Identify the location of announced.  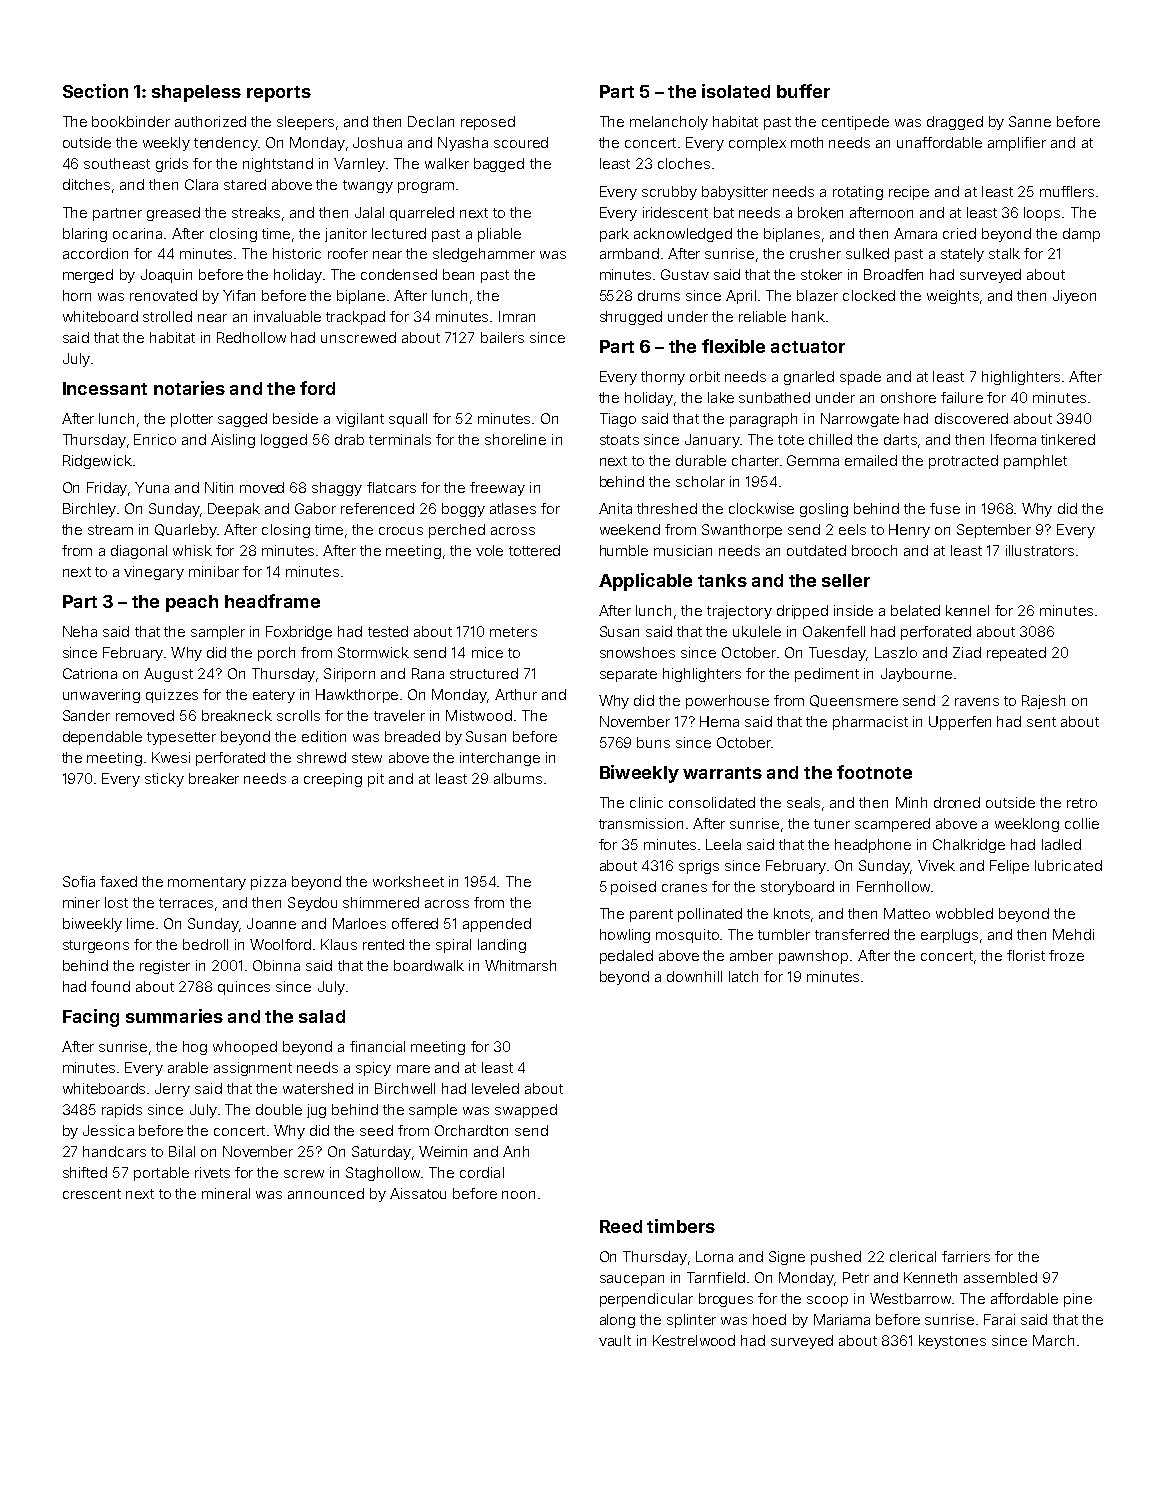
(326, 1193).
